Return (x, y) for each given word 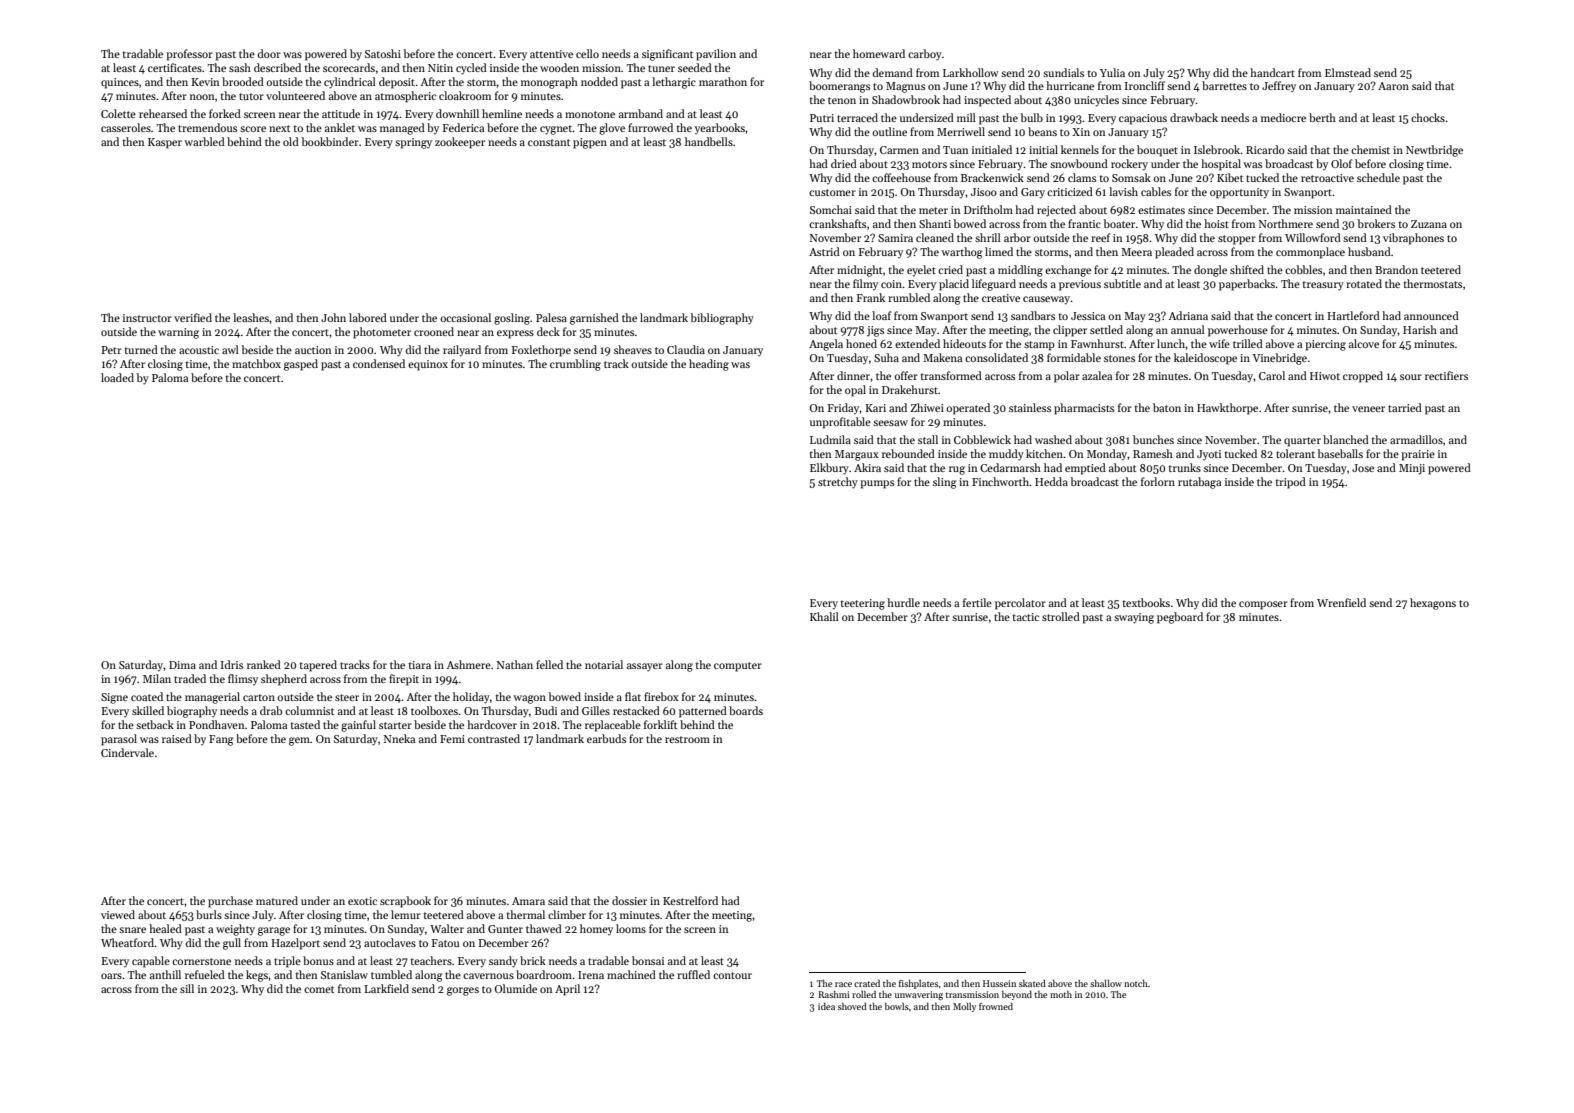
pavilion (716, 55)
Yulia (1112, 72)
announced (1431, 315)
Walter (447, 928)
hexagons (1433, 604)
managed (402, 129)
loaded (117, 377)
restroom (687, 739)
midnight (859, 271)
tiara (419, 665)
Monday (1107, 455)
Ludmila (830, 439)
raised (177, 738)
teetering (862, 604)
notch (1136, 983)
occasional (465, 317)
